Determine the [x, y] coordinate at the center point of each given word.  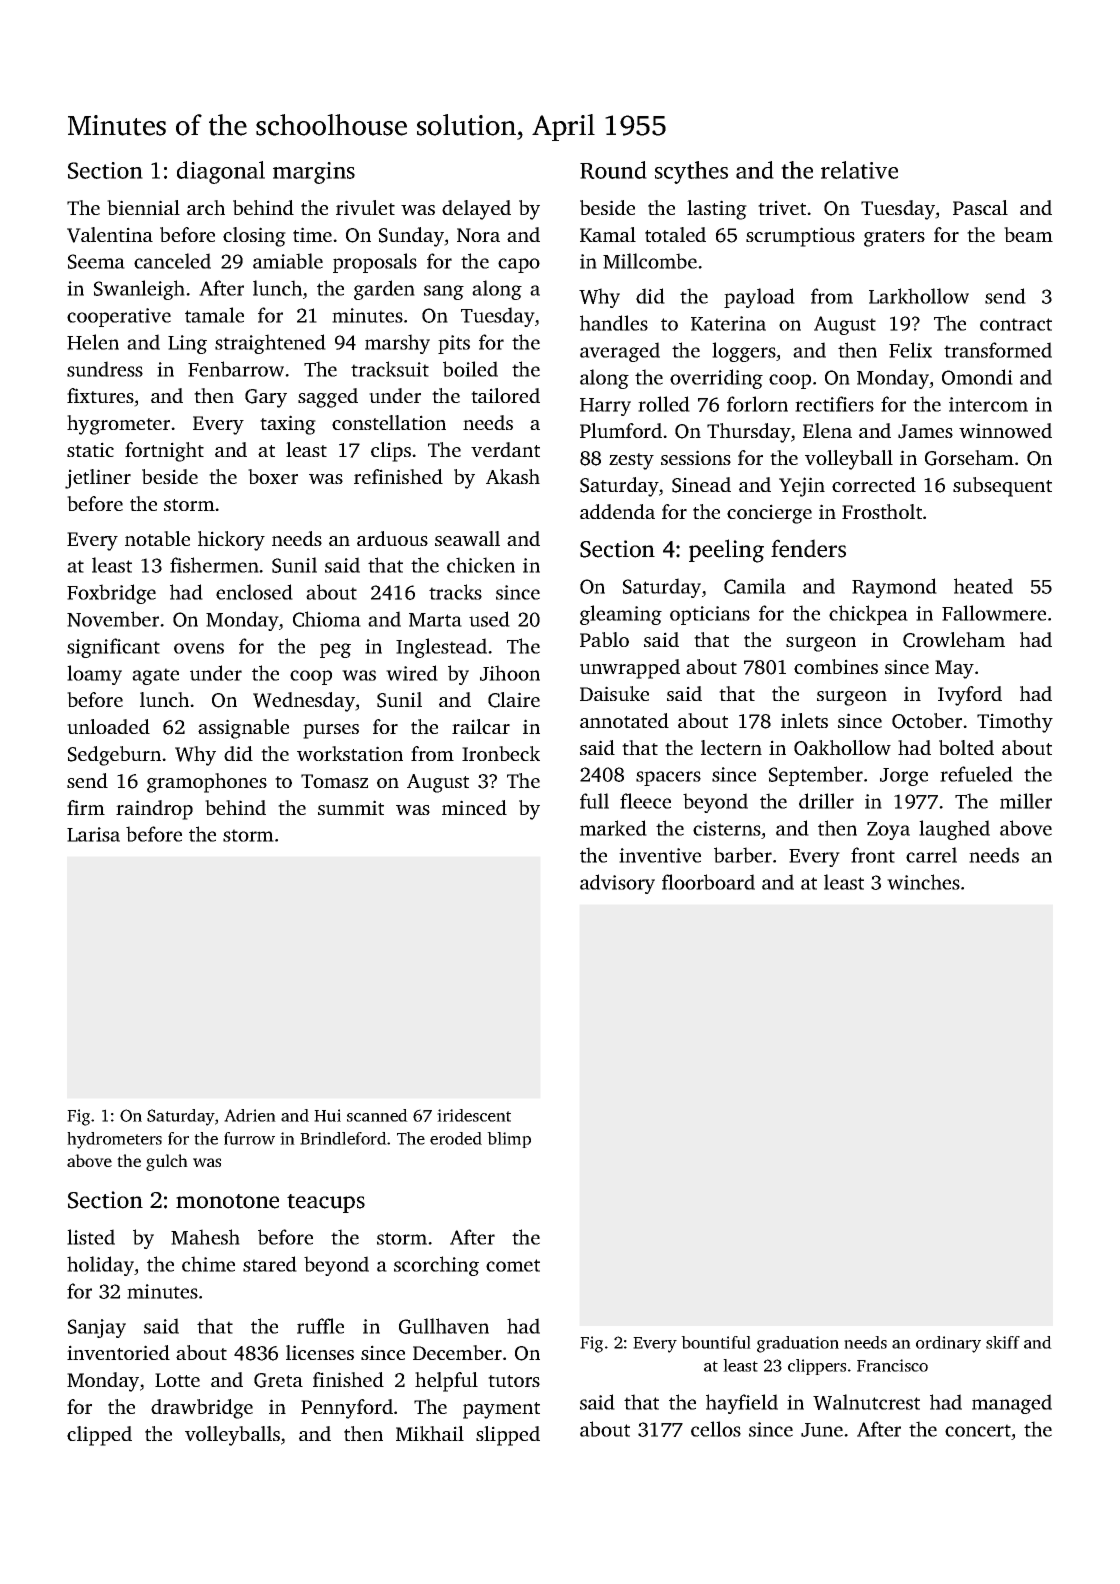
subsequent [1002, 487]
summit [351, 807]
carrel [931, 855]
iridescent [474, 1115]
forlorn [757, 404]
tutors [514, 1381]
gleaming [621, 615]
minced [474, 807]
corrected [874, 484]
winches [923, 882]
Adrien [250, 1115]
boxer [273, 476]
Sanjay [97, 1328]
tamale [214, 315]
